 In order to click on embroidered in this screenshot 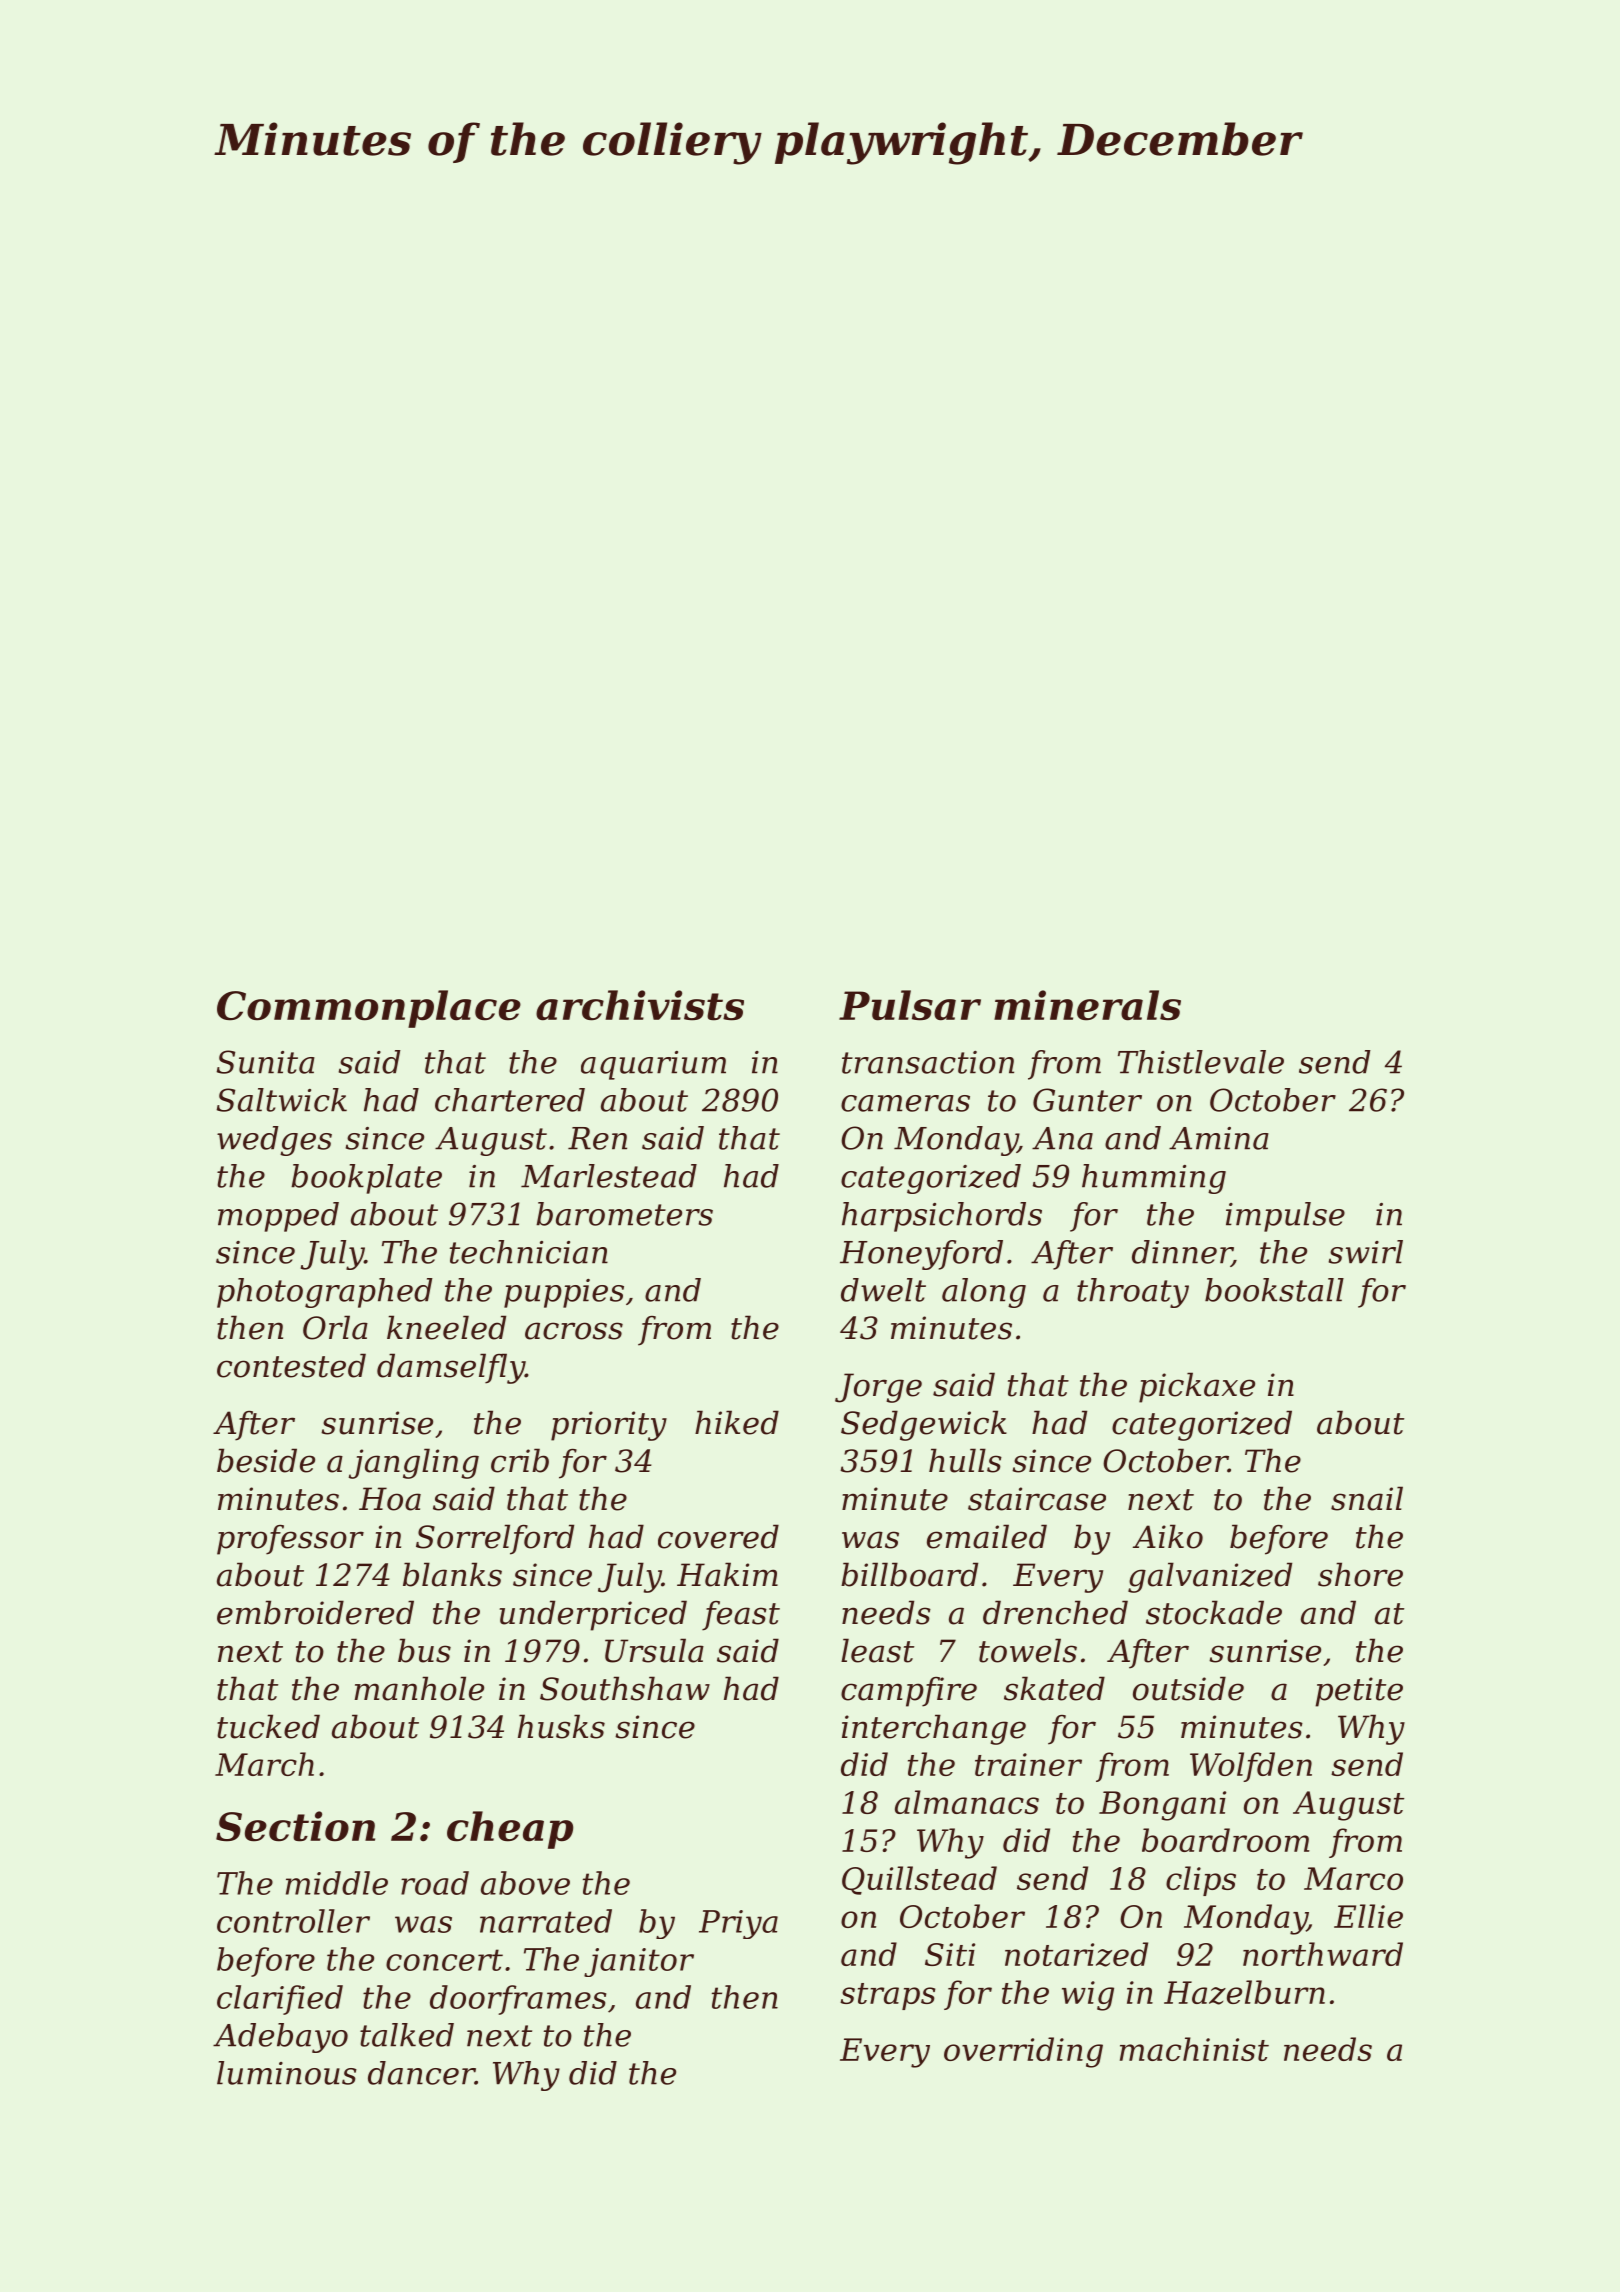, I will do `click(315, 1612)`.
